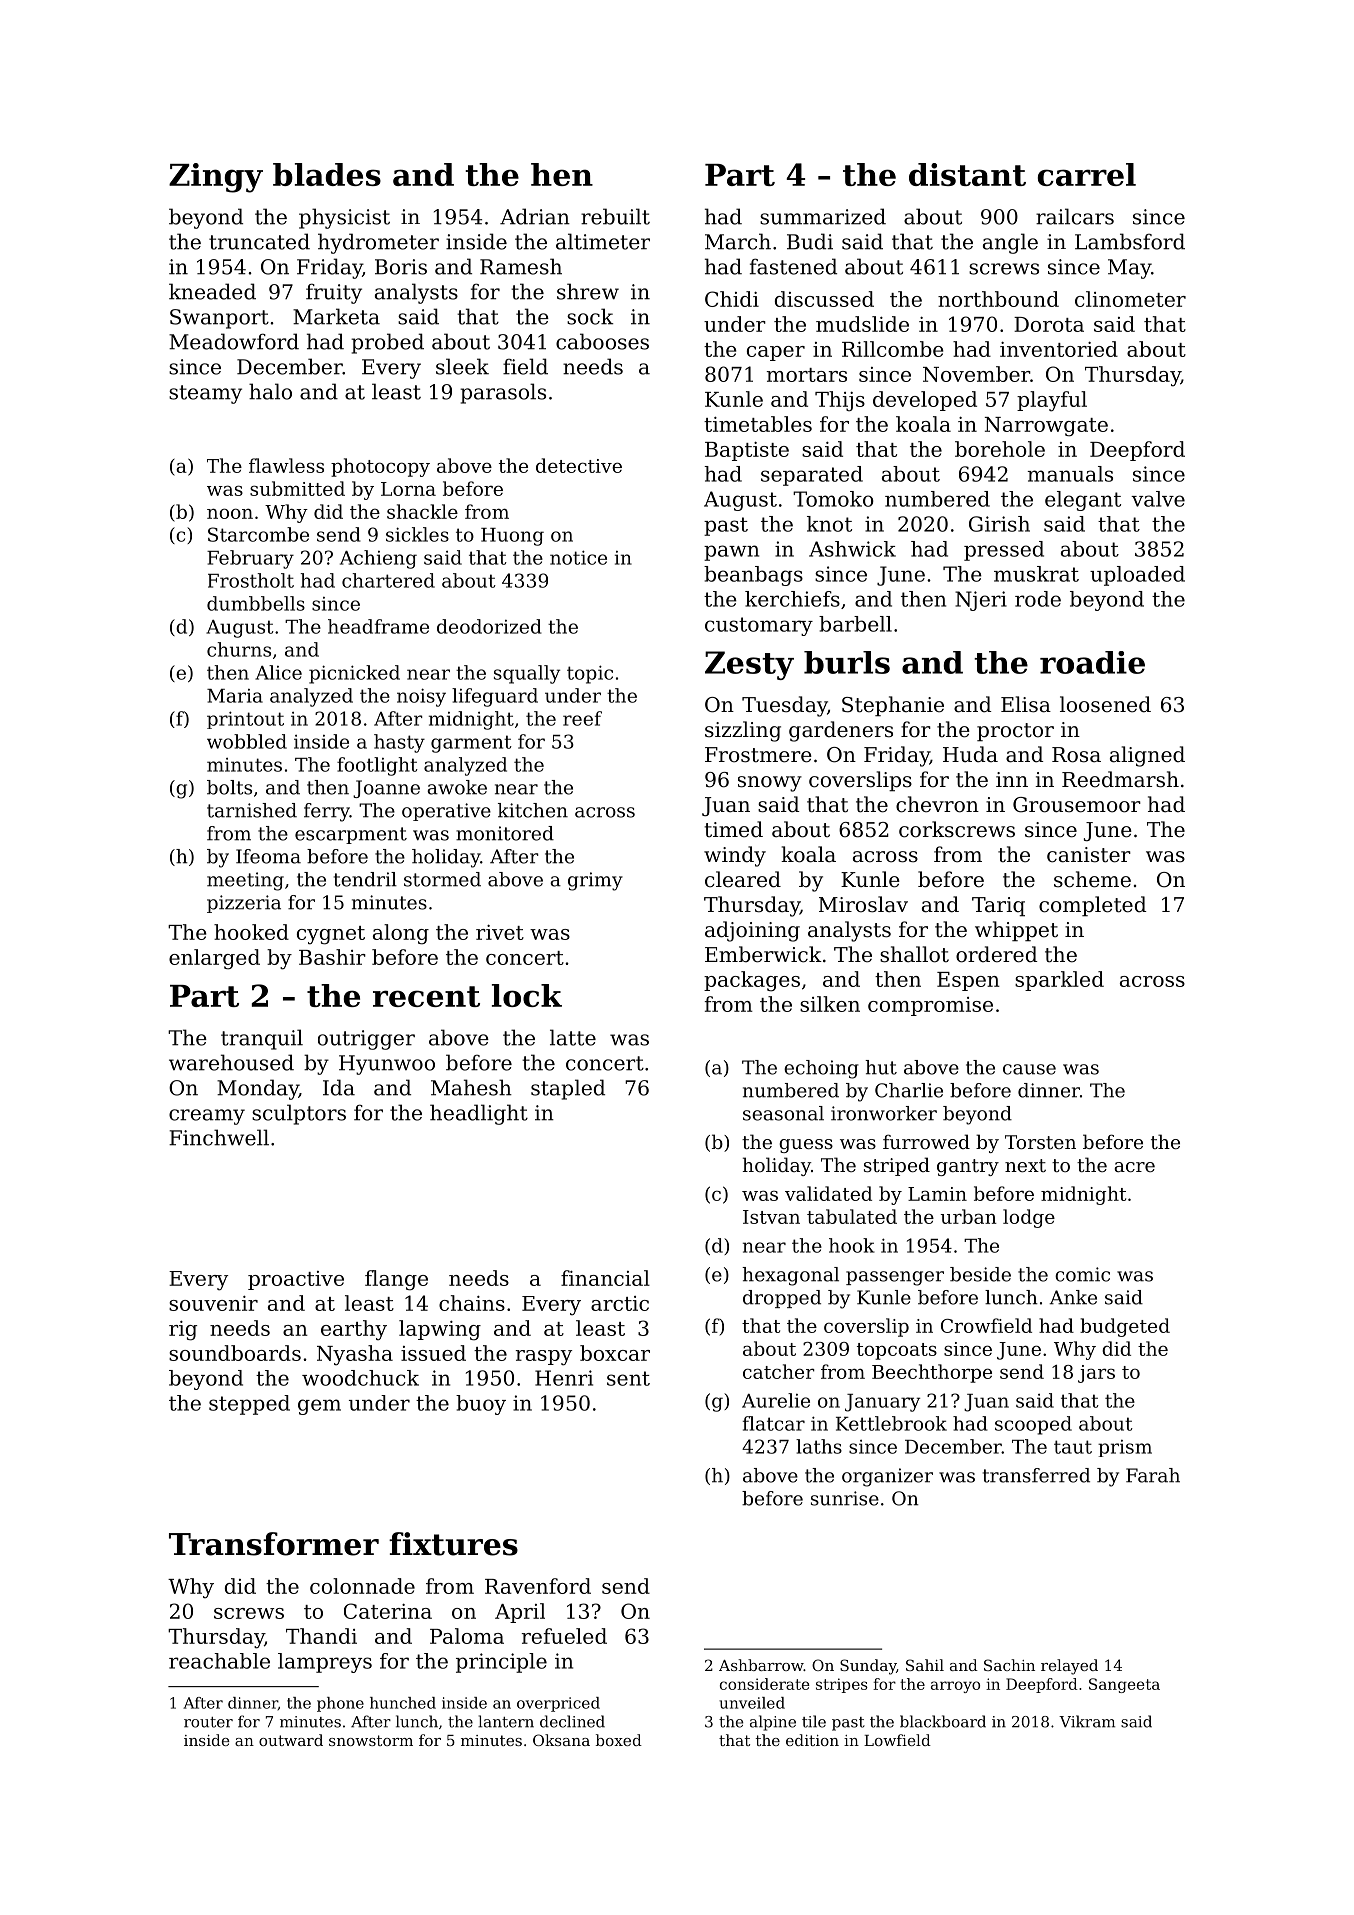 Image resolution: width=1354 pixels, height=1915 pixels. Describe the element at coordinates (362, 1586) in the document. I see `colonnade` at that location.
